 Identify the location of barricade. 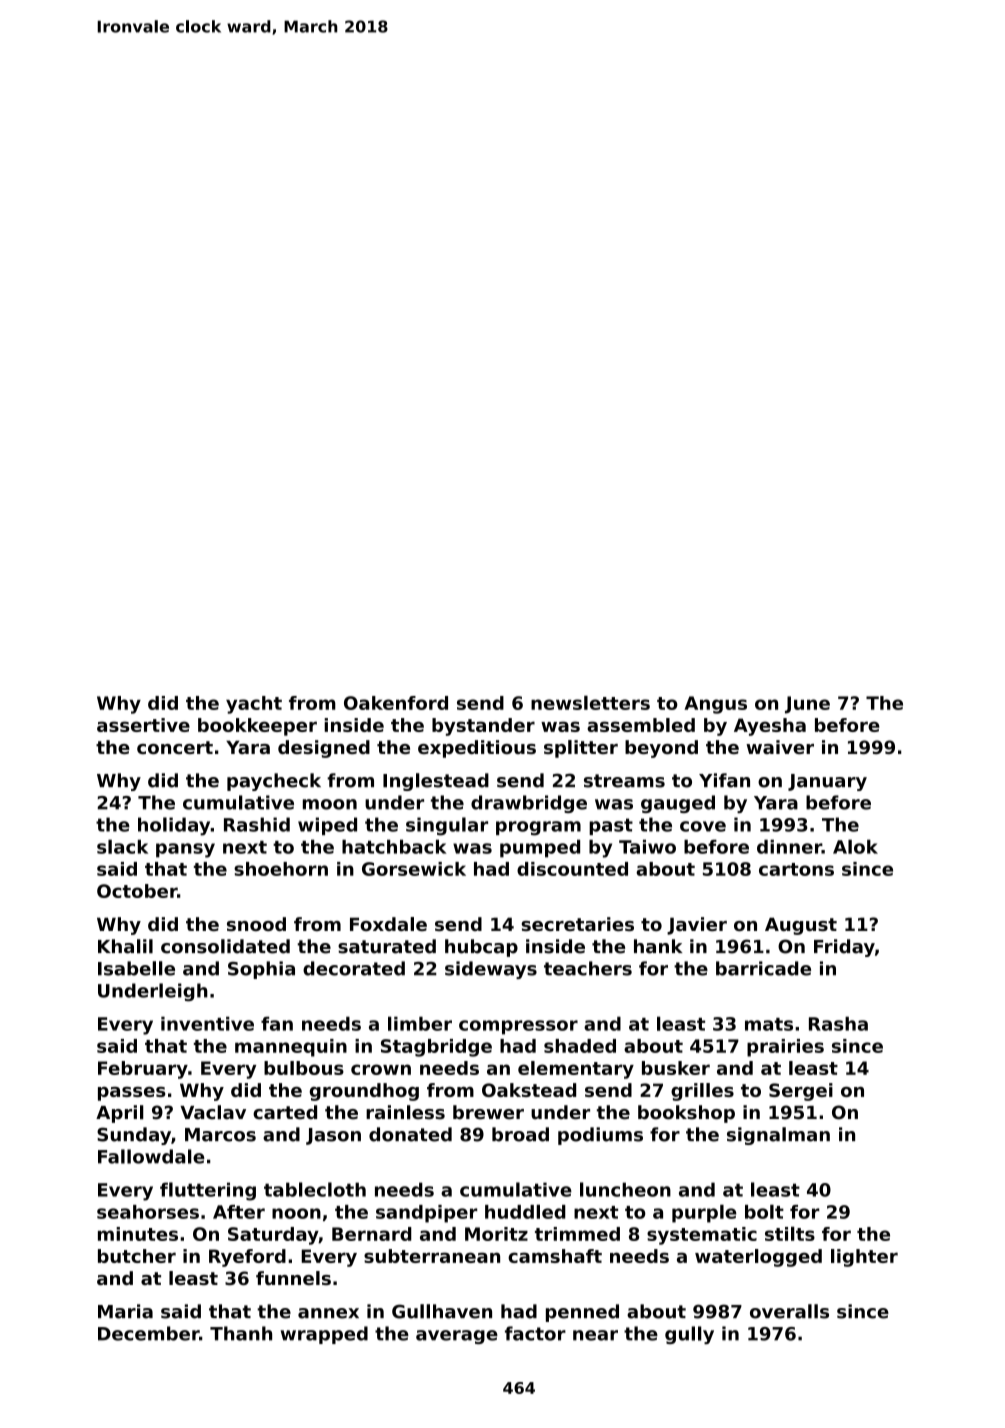
(763, 968).
